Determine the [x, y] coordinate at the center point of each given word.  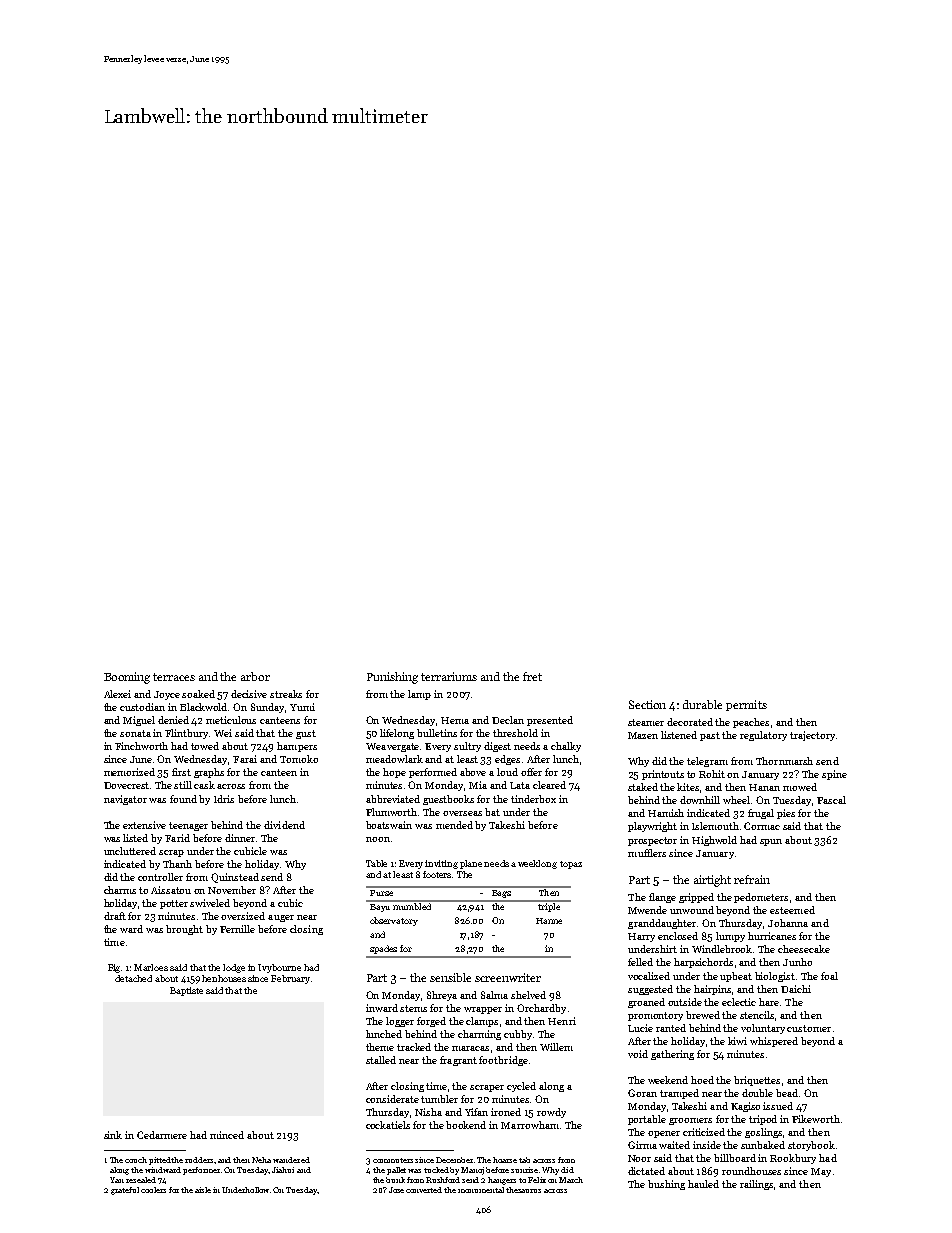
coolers [153, 1190]
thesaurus [523, 1190]
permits [746, 705]
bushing [666, 1185]
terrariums [449, 676]
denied [173, 720]
